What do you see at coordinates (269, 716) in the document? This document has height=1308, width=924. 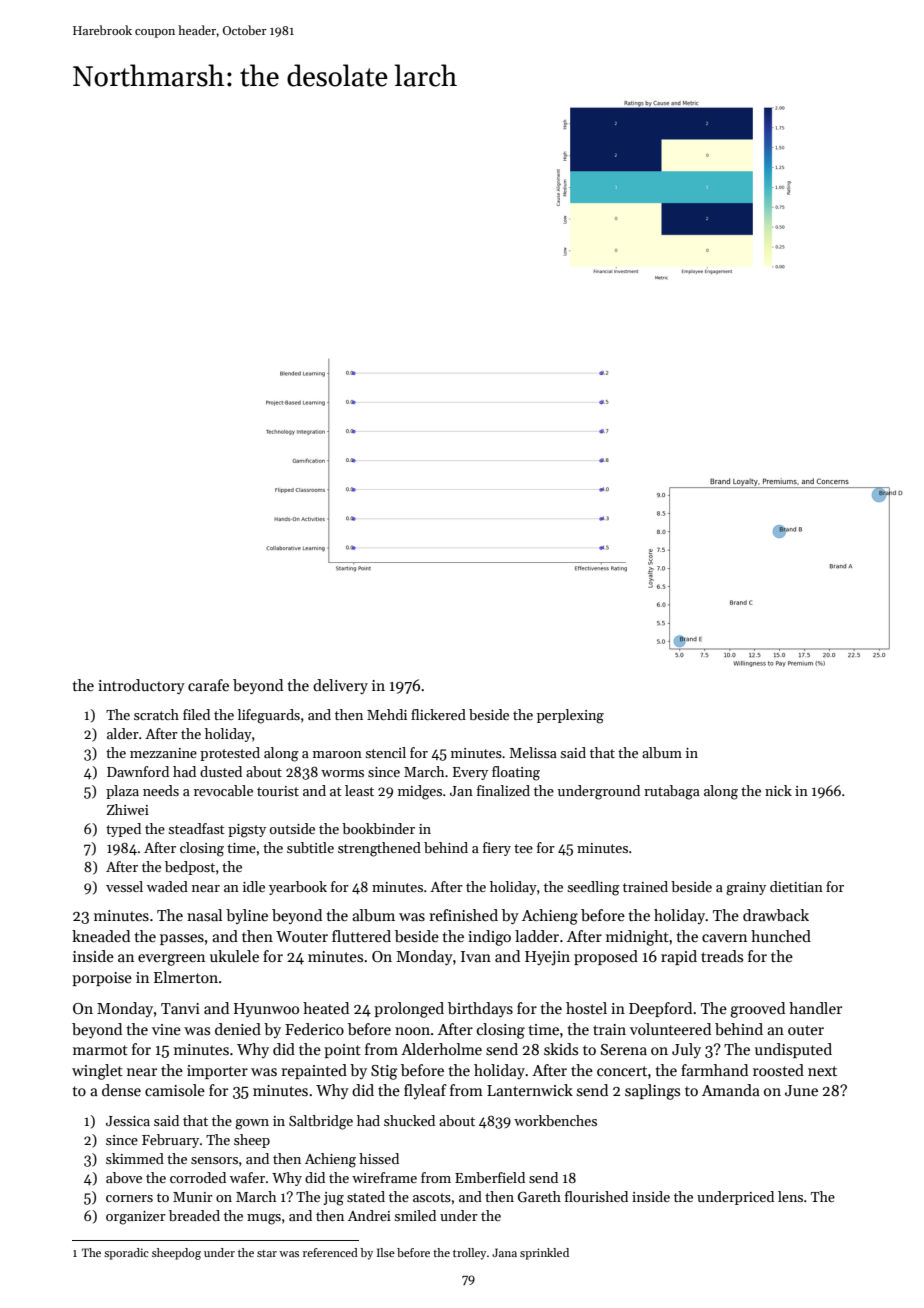 I see `lifeguards` at bounding box center [269, 716].
